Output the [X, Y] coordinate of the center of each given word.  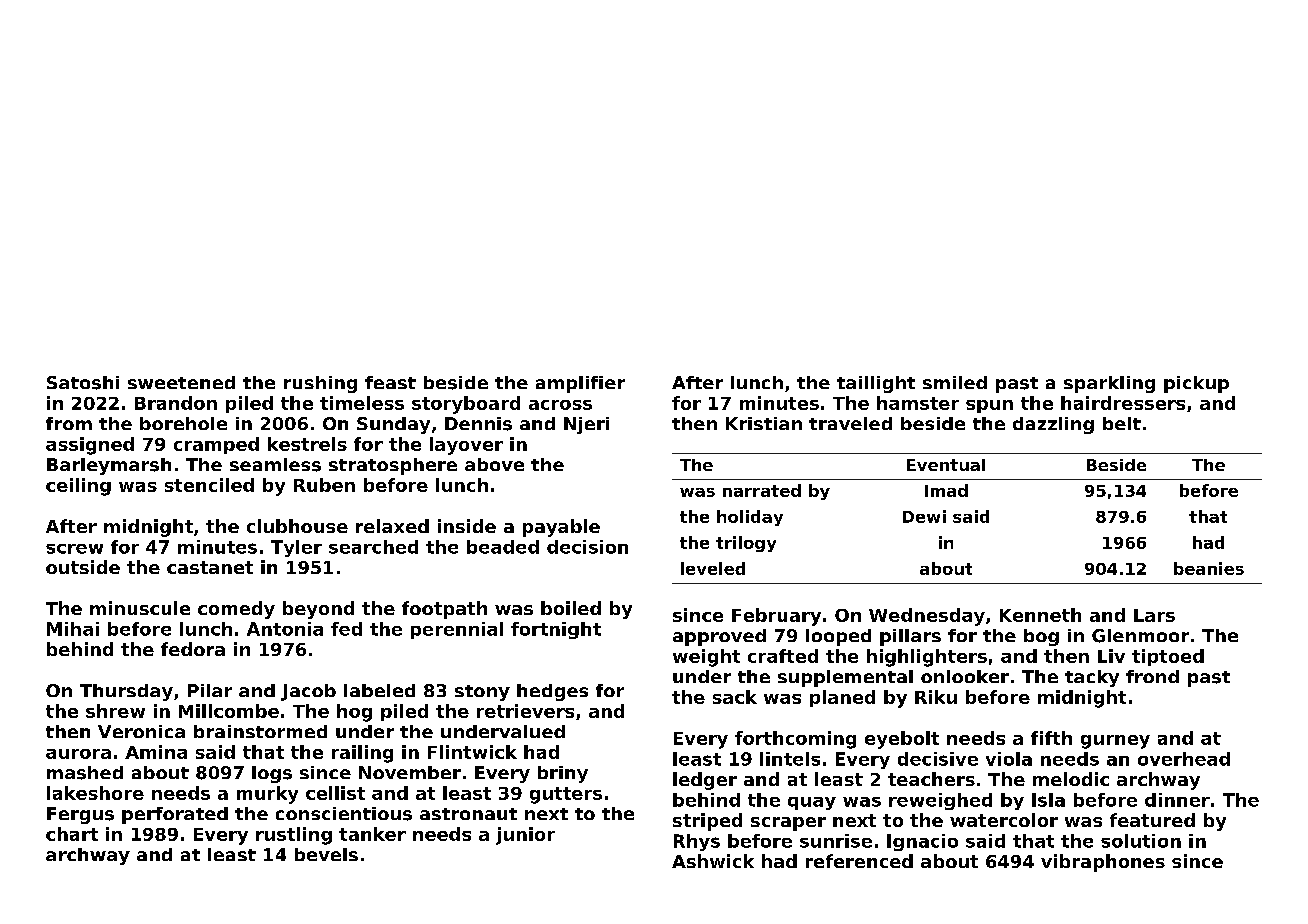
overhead [1184, 759]
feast [390, 382]
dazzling [1053, 425]
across [560, 405]
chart [72, 834]
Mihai [73, 629]
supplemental [845, 678]
